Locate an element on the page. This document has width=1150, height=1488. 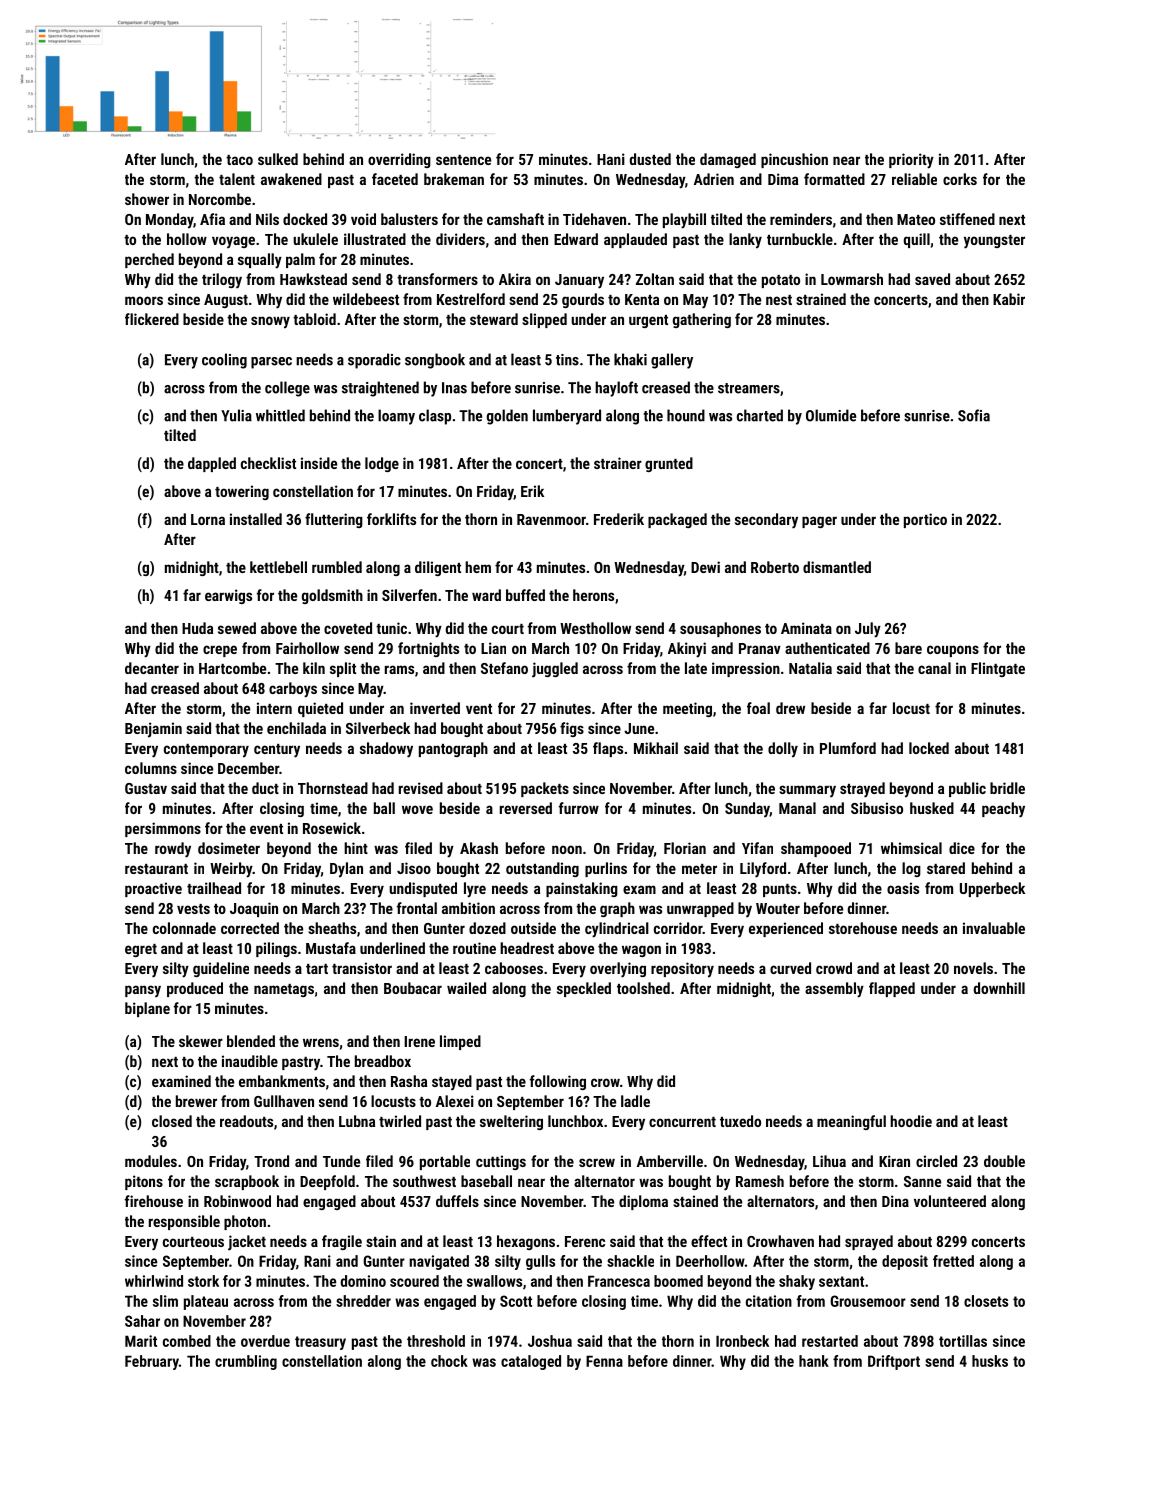
cylindrical is located at coordinates (617, 930).
